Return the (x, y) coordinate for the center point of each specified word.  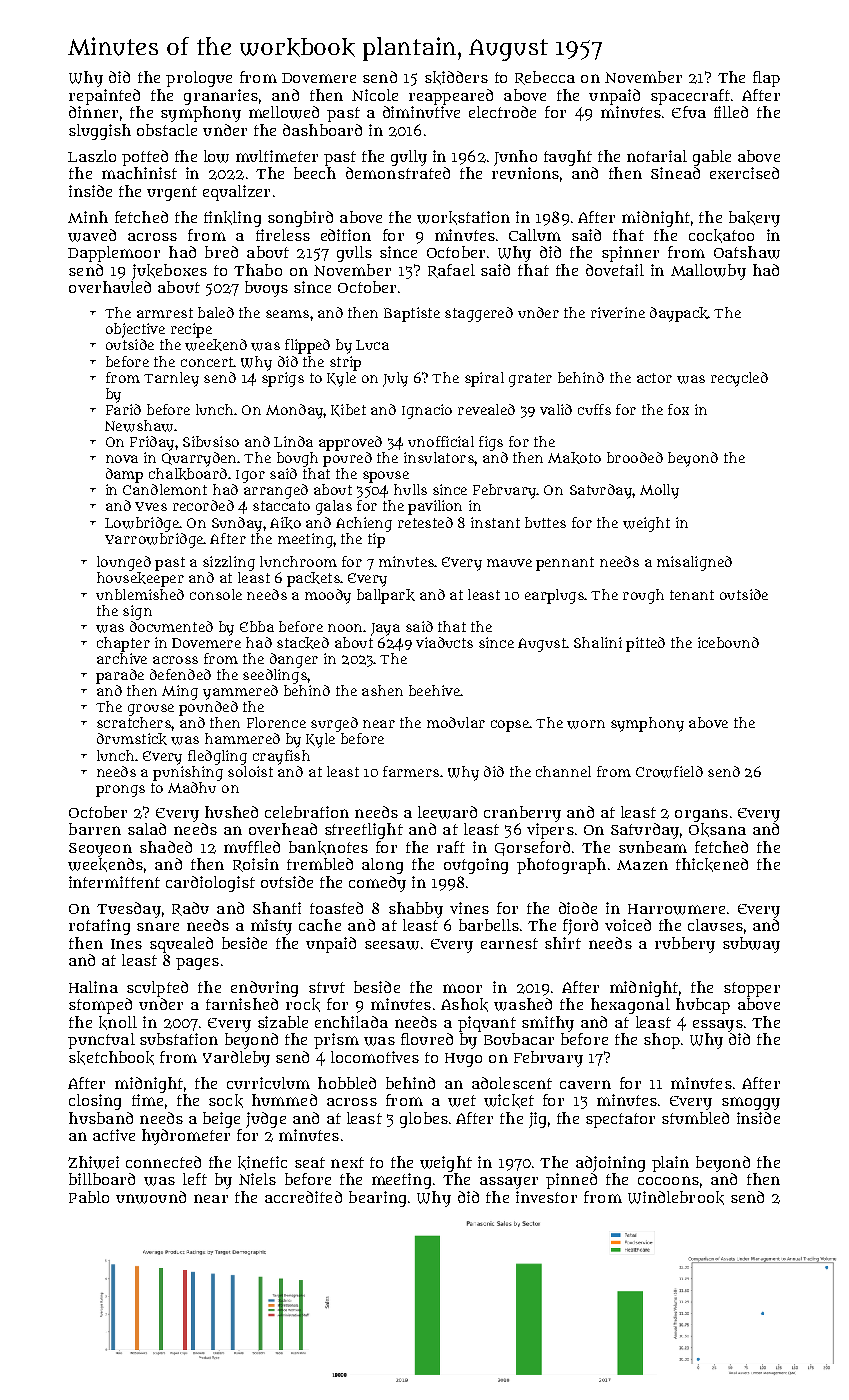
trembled (320, 864)
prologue (199, 79)
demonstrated (398, 173)
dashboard (322, 130)
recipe (191, 330)
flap (766, 79)
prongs (120, 791)
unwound (151, 1197)
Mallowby (708, 272)
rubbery (685, 945)
